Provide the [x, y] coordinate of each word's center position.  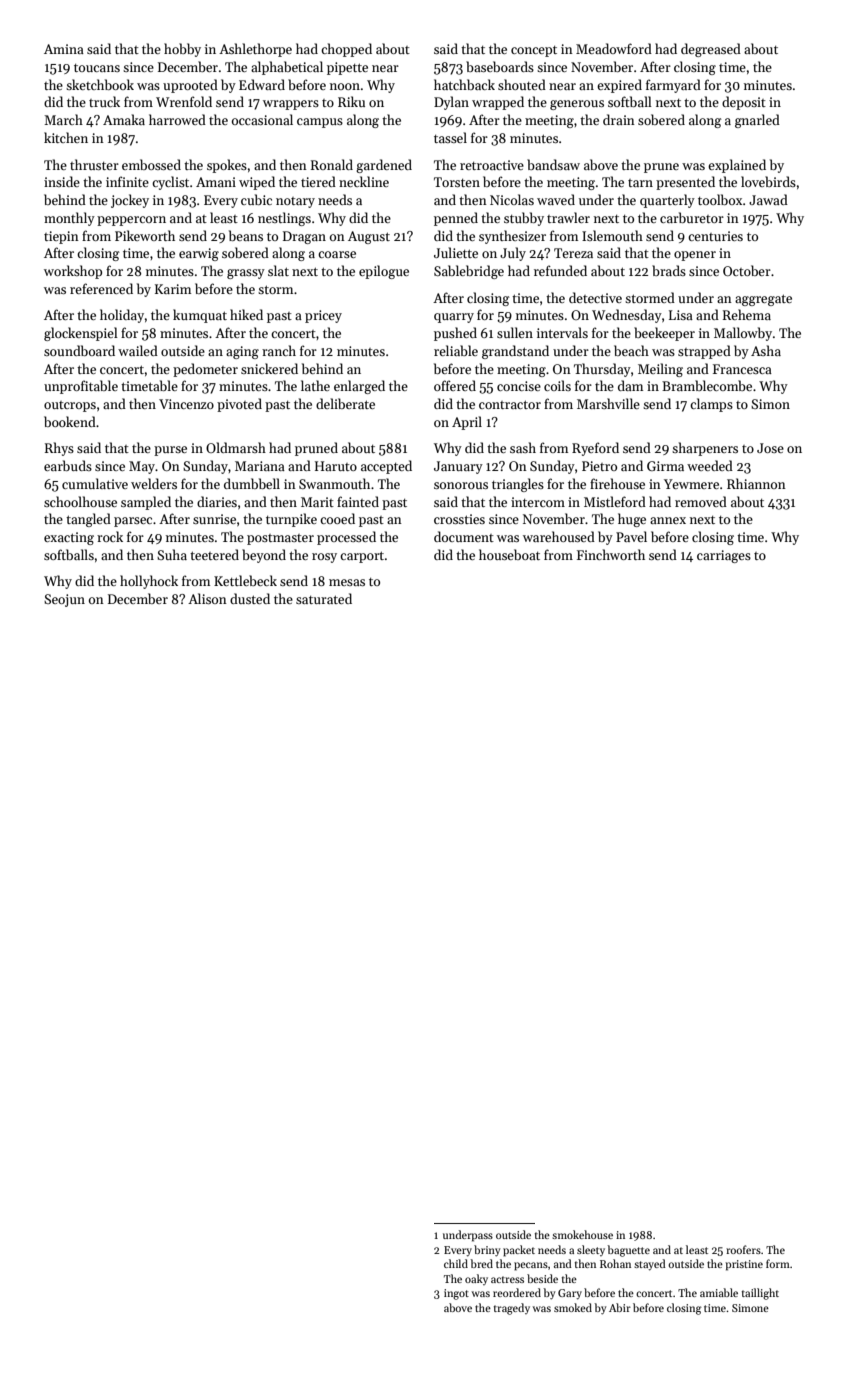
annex [668, 520]
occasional [262, 119]
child [456, 1263]
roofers [743, 1249]
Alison [207, 598]
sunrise [214, 519]
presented [685, 183]
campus [320, 123]
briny [487, 1251]
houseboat [509, 554]
